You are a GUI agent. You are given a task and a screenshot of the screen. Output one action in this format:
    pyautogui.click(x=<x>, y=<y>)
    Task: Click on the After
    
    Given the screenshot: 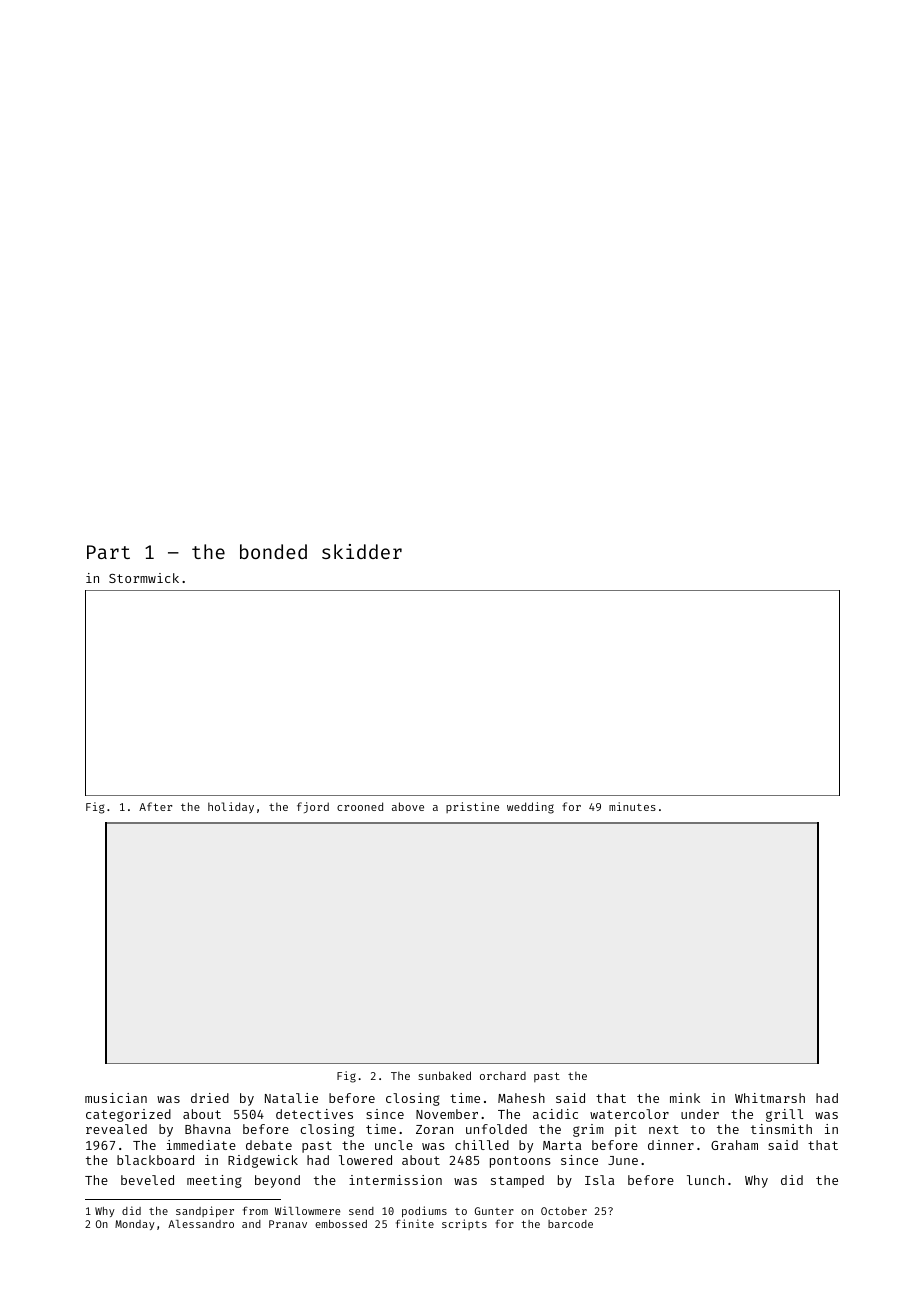 What is the action you would take?
    pyautogui.click(x=155, y=806)
